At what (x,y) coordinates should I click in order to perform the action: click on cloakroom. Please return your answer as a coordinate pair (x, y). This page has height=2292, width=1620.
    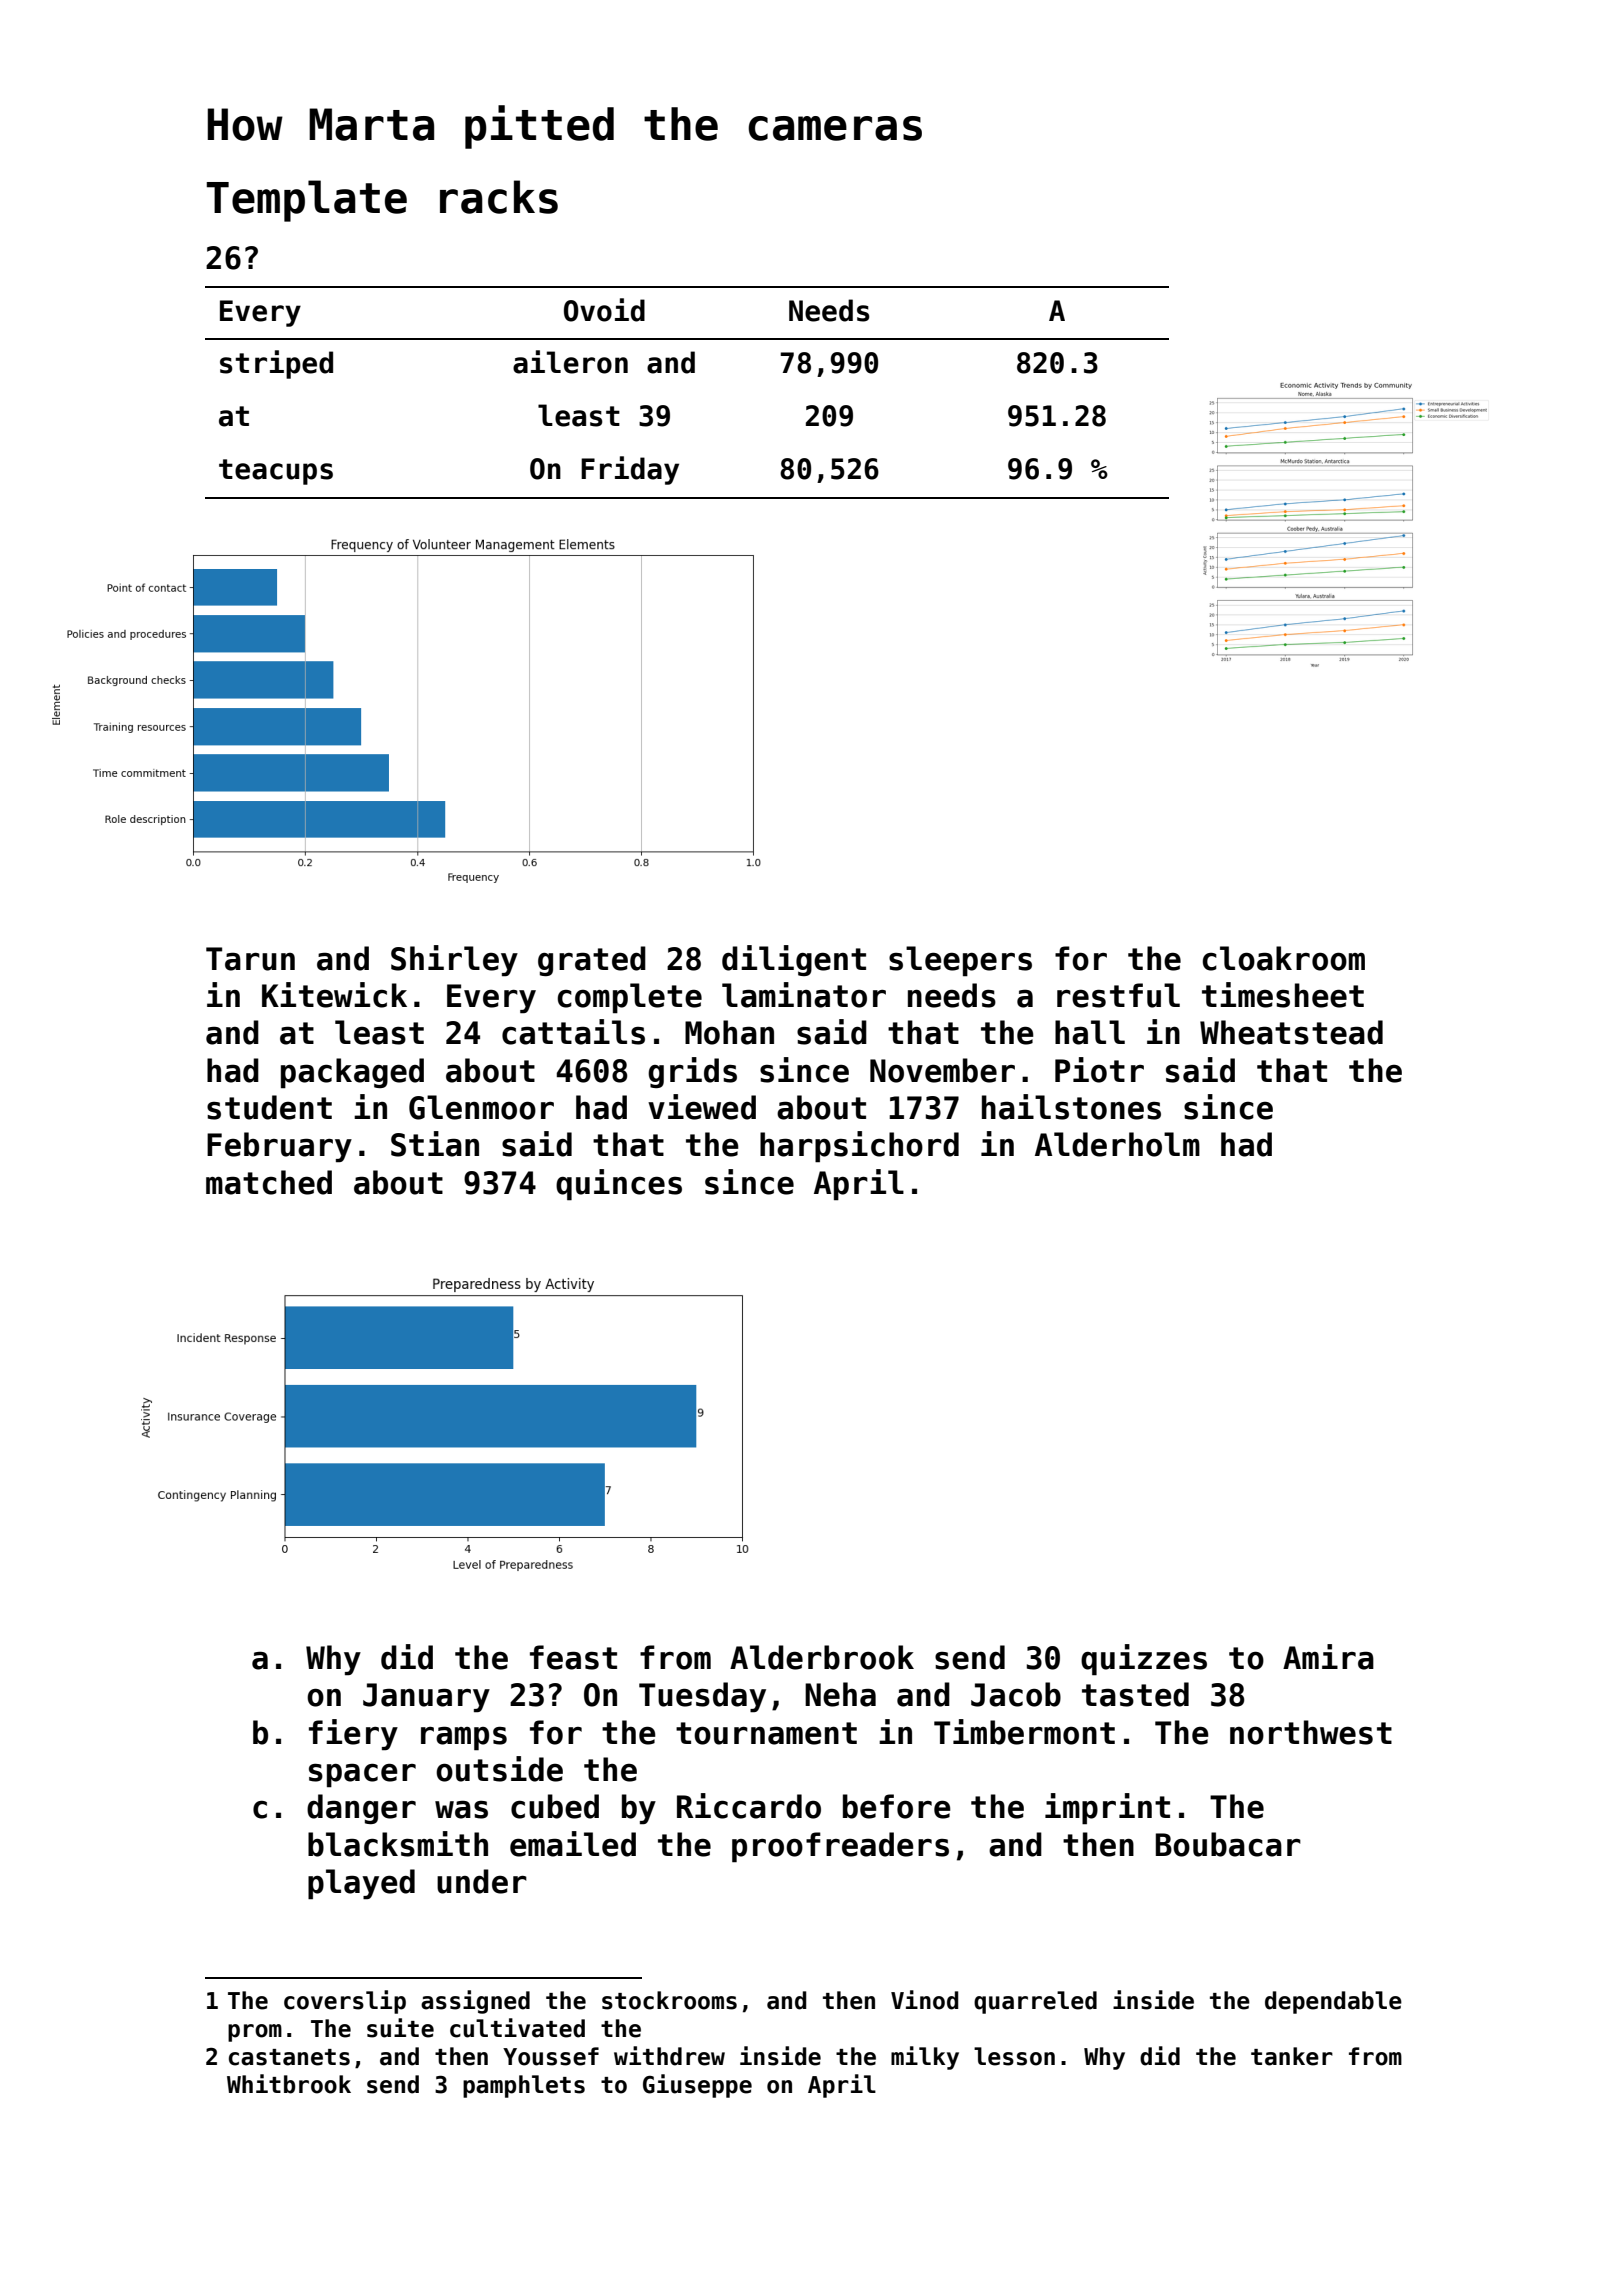
    Looking at the image, I should click on (1284, 958).
